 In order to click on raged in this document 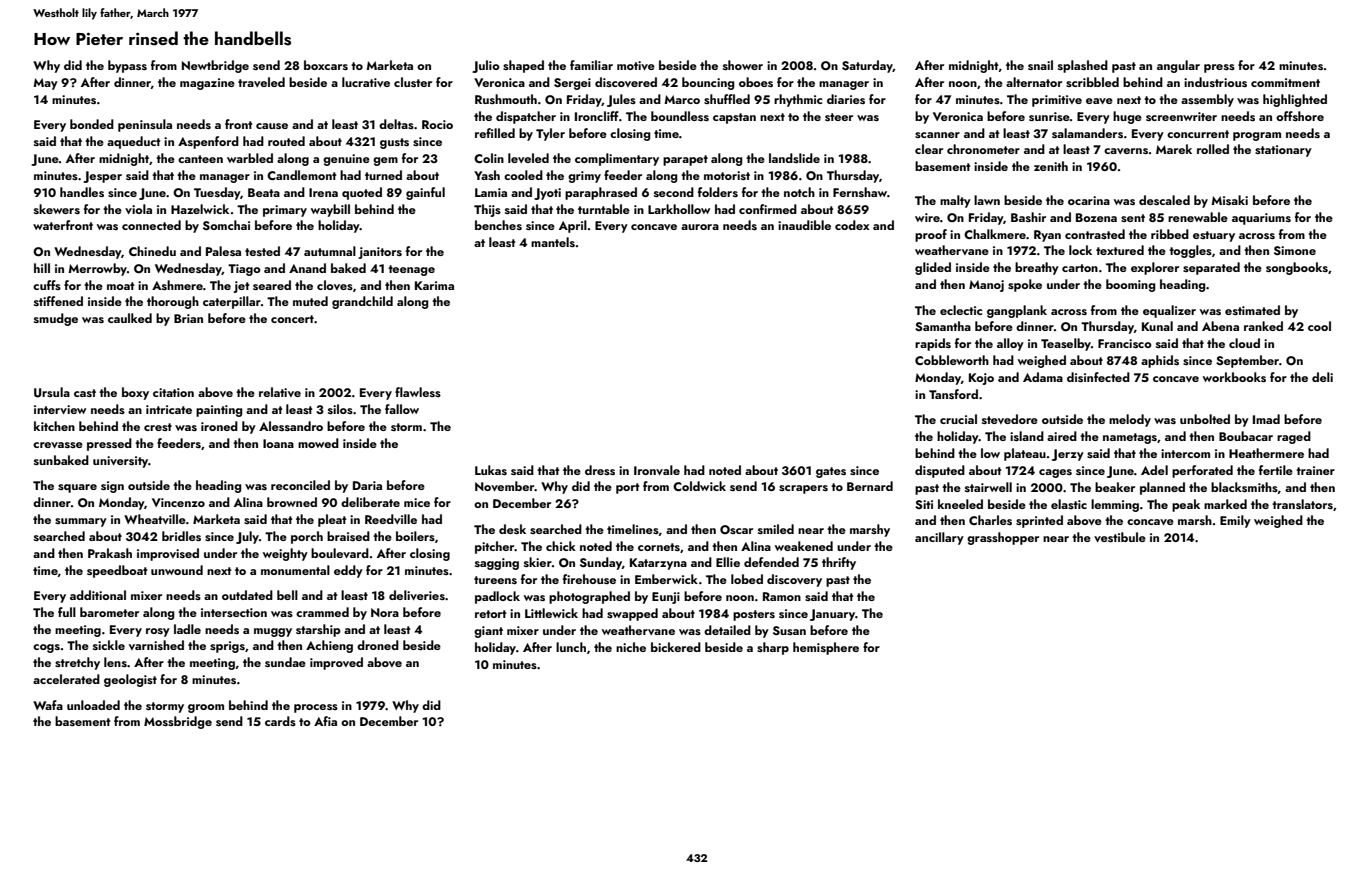, I will do `click(1294, 437)`.
